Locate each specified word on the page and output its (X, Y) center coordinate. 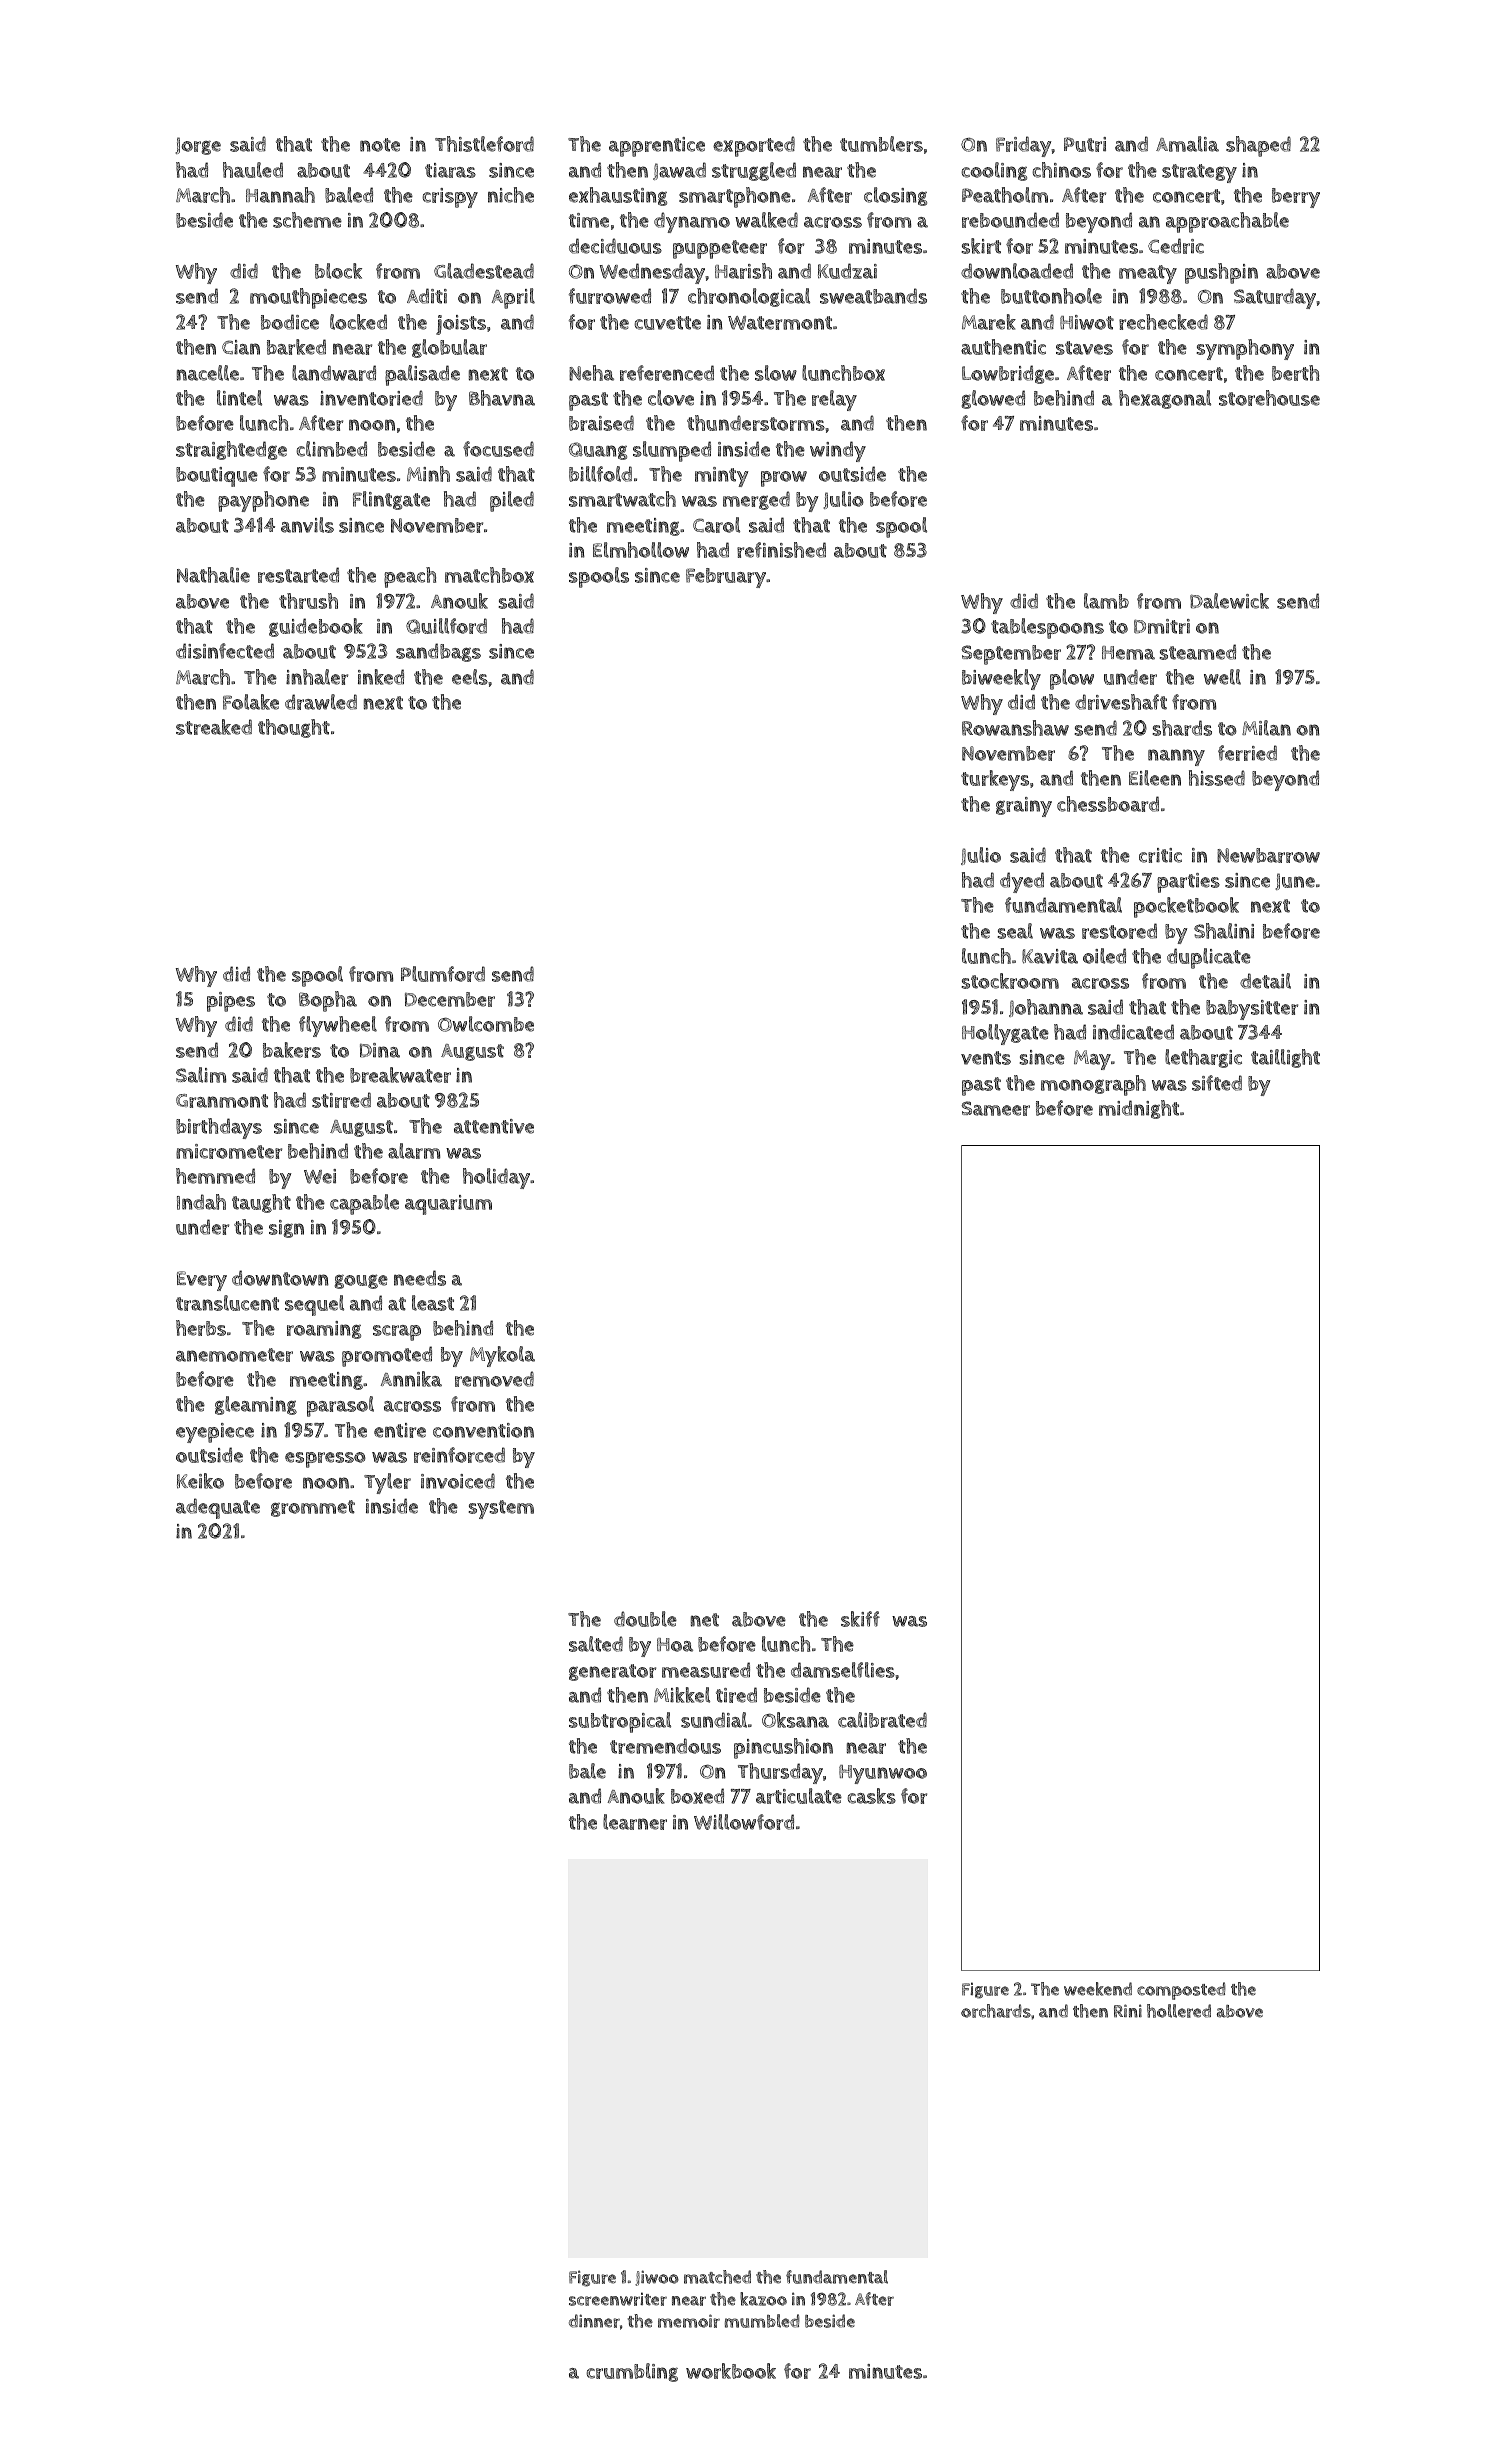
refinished (781, 550)
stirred (341, 1100)
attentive (494, 1126)
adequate (218, 1508)
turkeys (995, 780)
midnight (1139, 1109)
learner (635, 1822)
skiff (860, 1619)
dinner (594, 2321)
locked (358, 322)
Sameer (995, 1108)
